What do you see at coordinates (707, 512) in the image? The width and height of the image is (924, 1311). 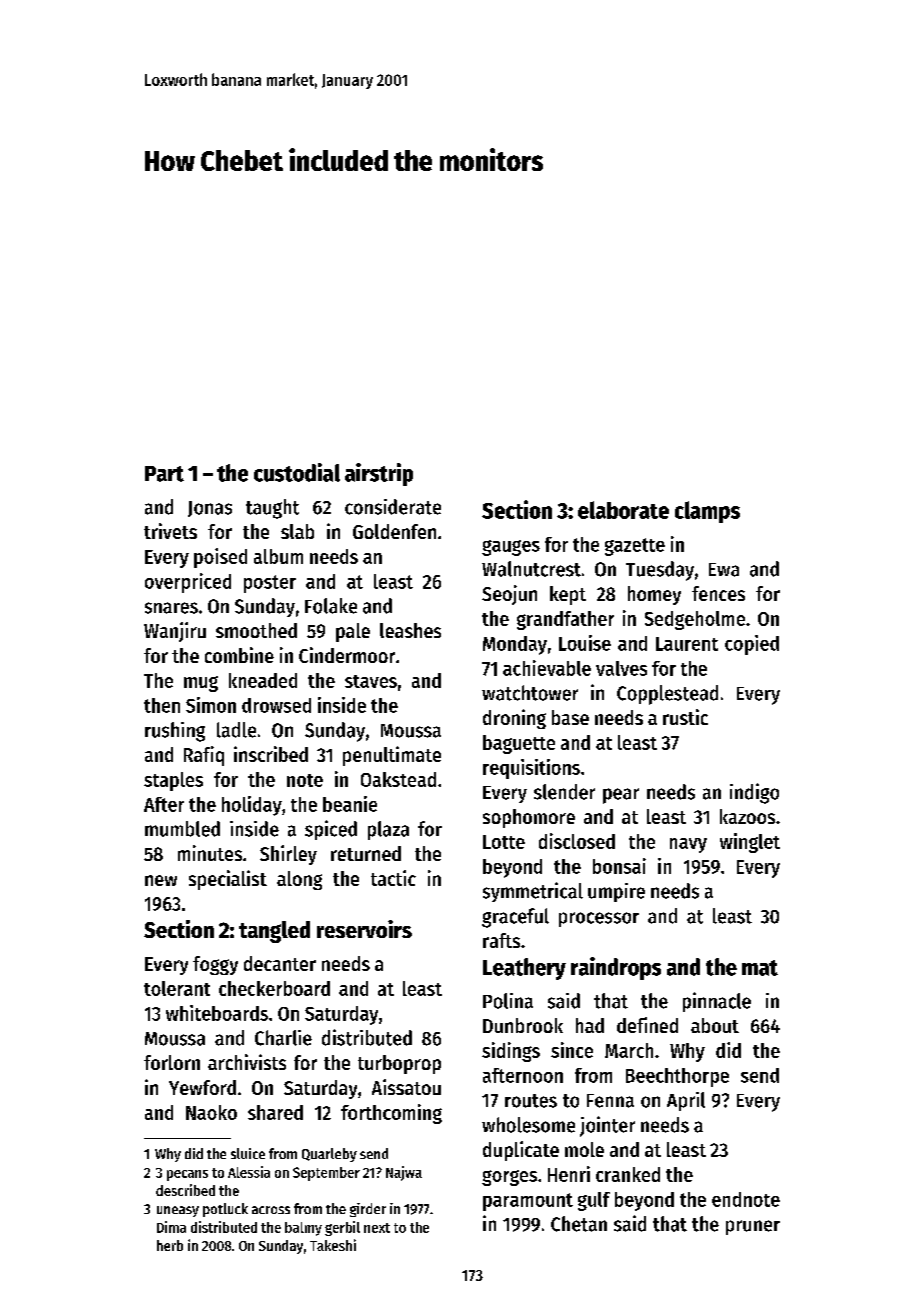 I see `clamps` at bounding box center [707, 512].
